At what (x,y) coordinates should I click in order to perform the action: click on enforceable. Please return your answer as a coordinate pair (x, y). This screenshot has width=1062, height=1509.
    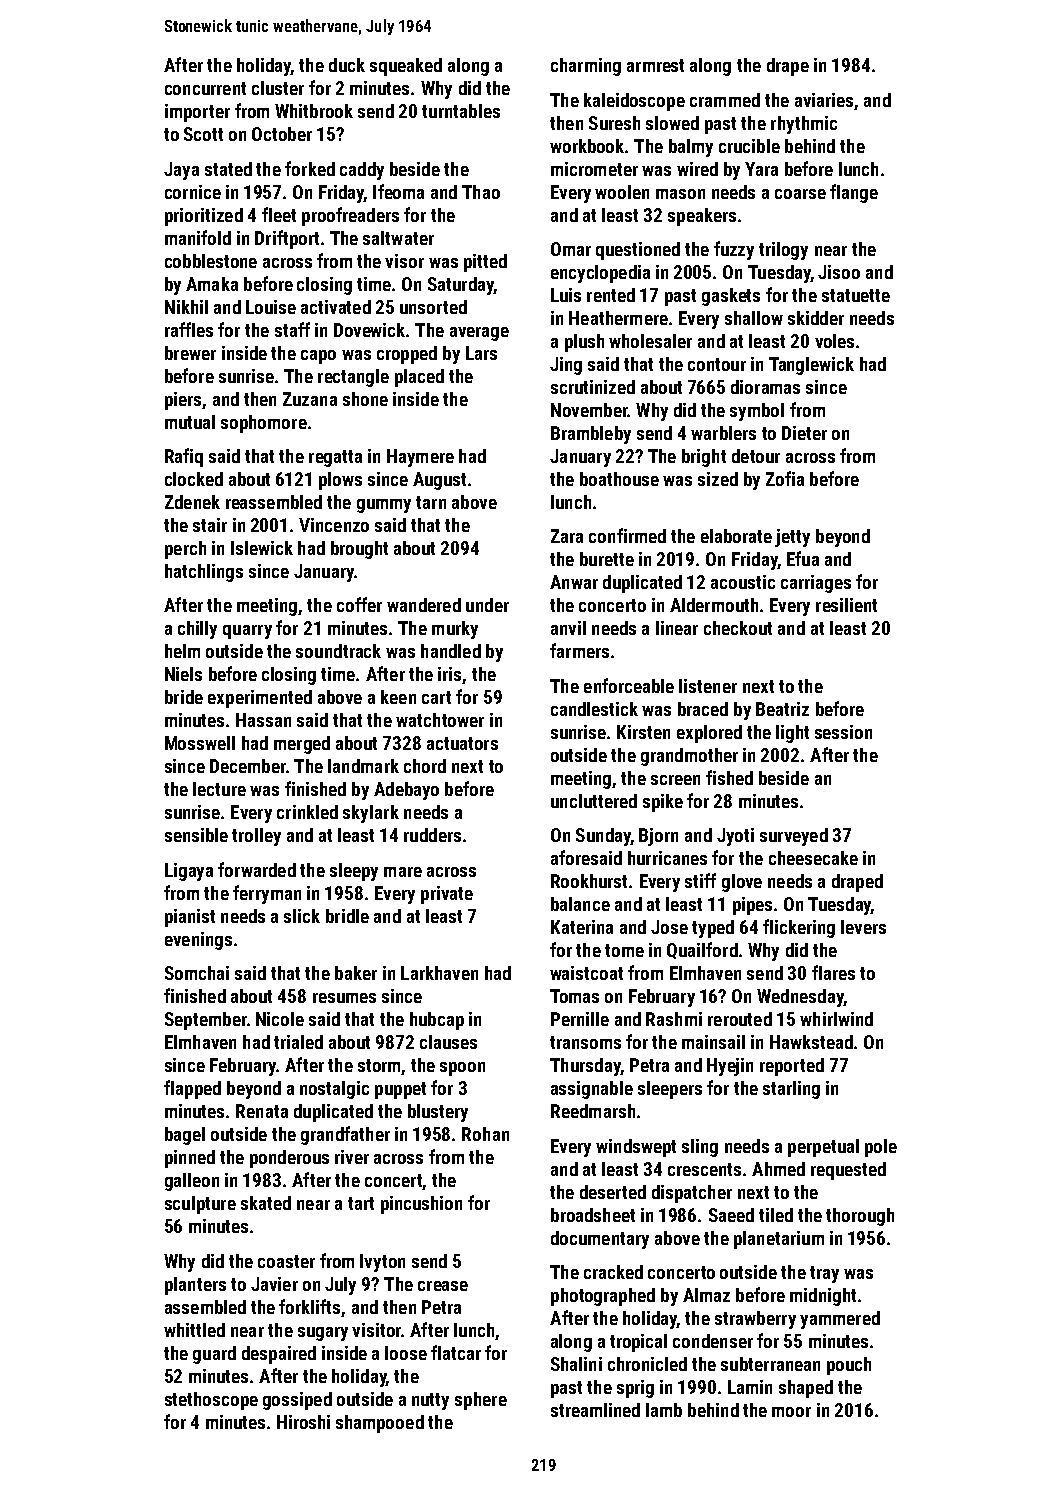
    Looking at the image, I should click on (629, 685).
